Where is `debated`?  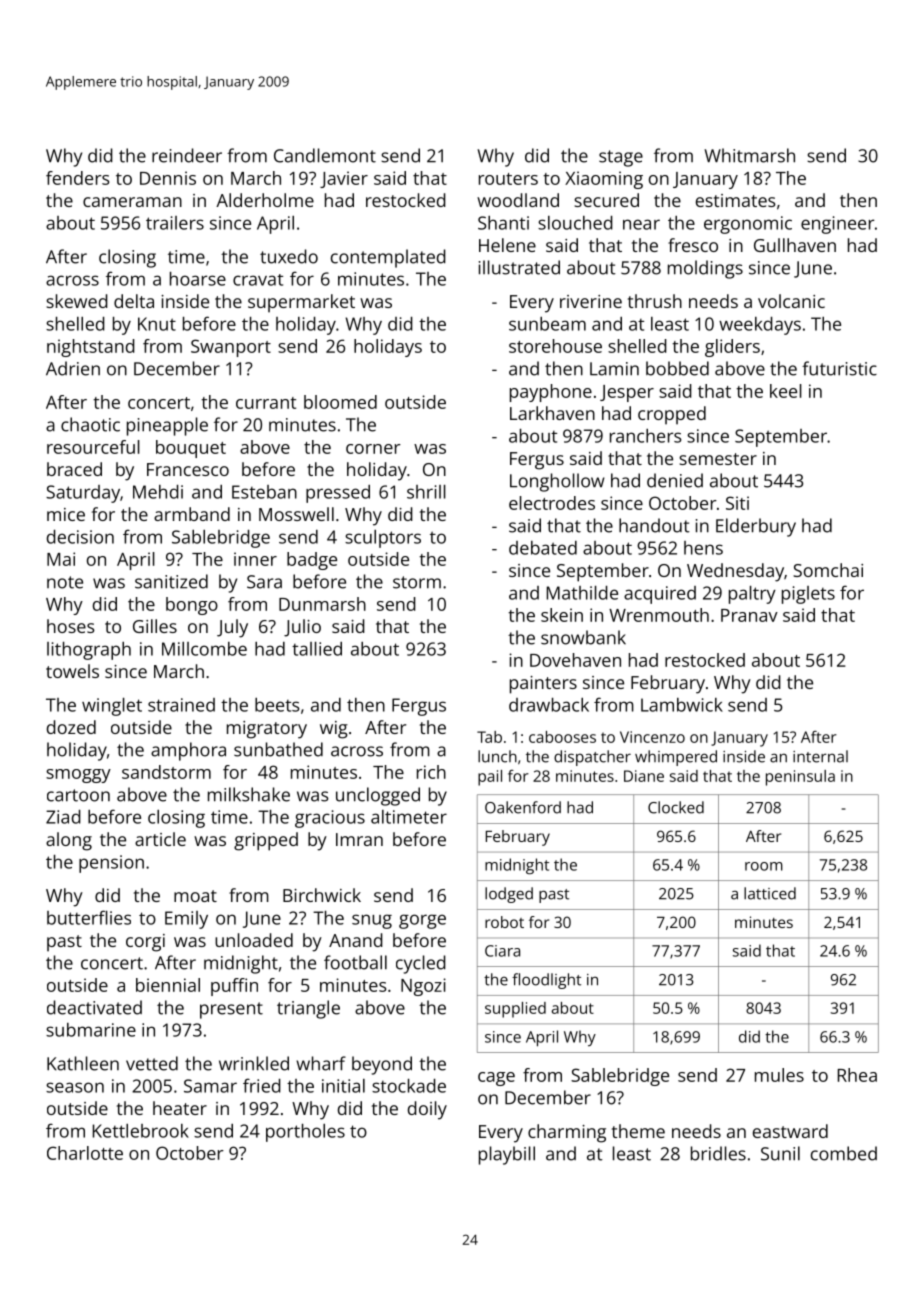 debated is located at coordinates (543, 548).
